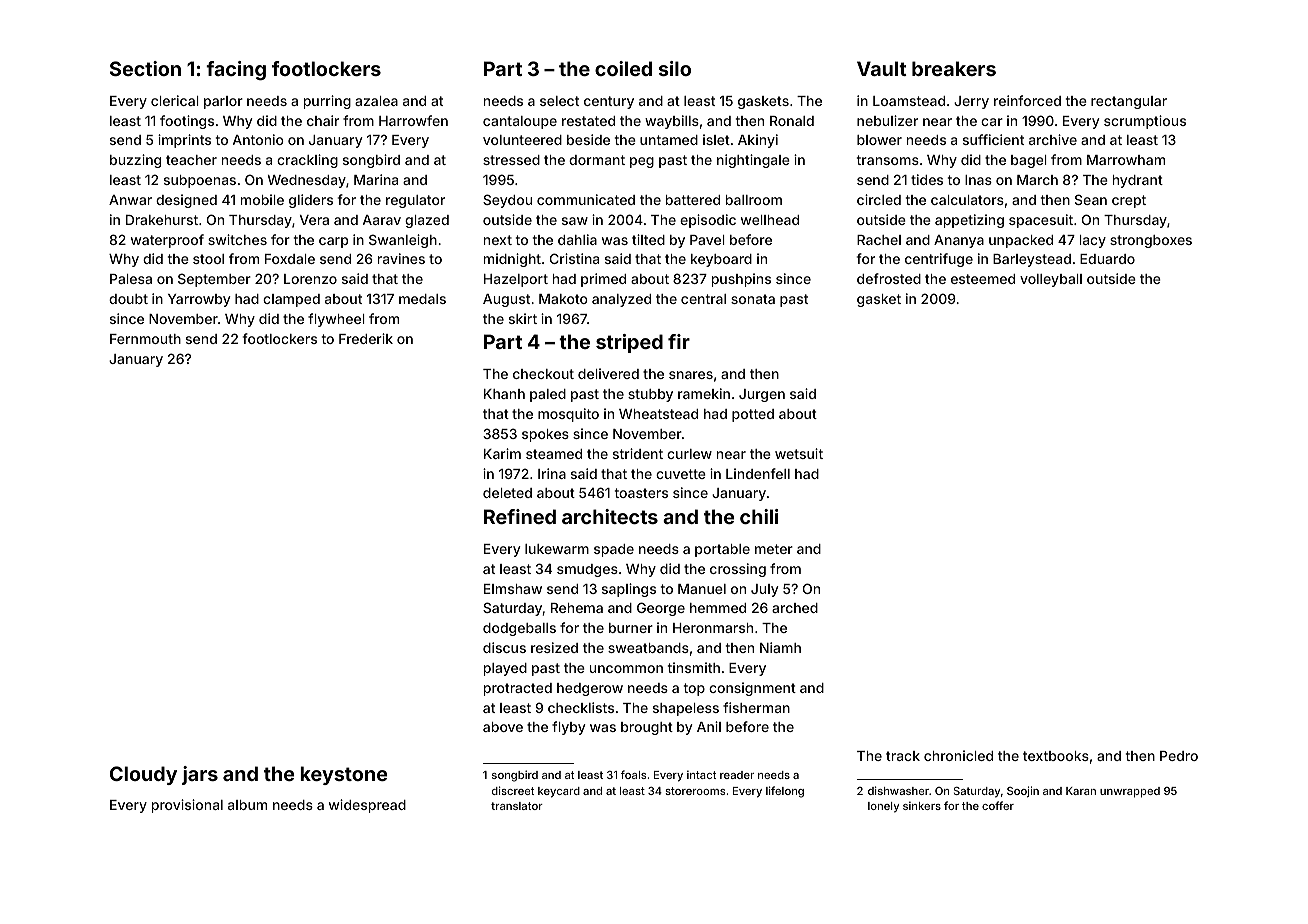  I want to click on unwrapped, so click(1130, 792).
